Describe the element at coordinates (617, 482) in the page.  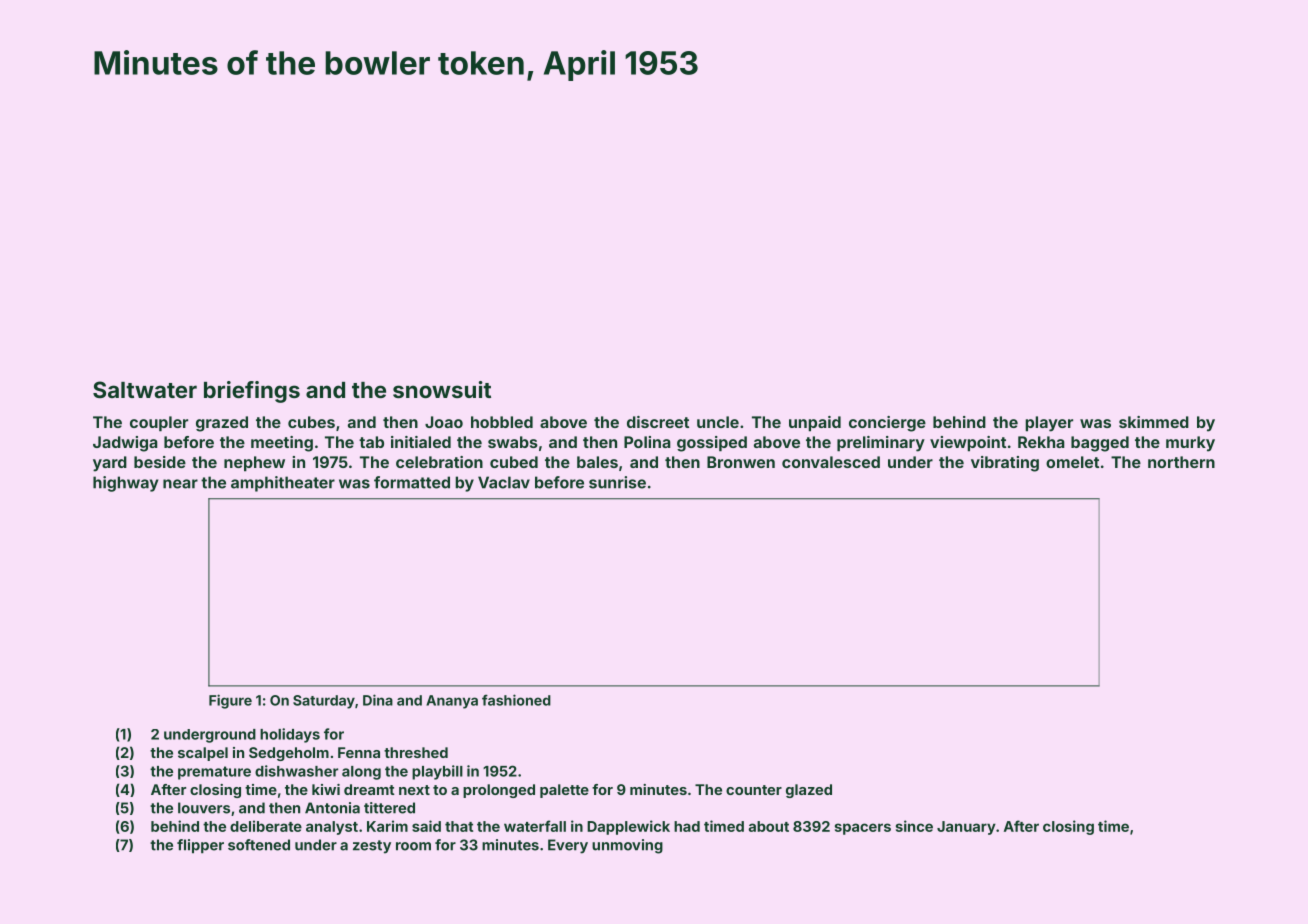
I see `sunrise` at that location.
